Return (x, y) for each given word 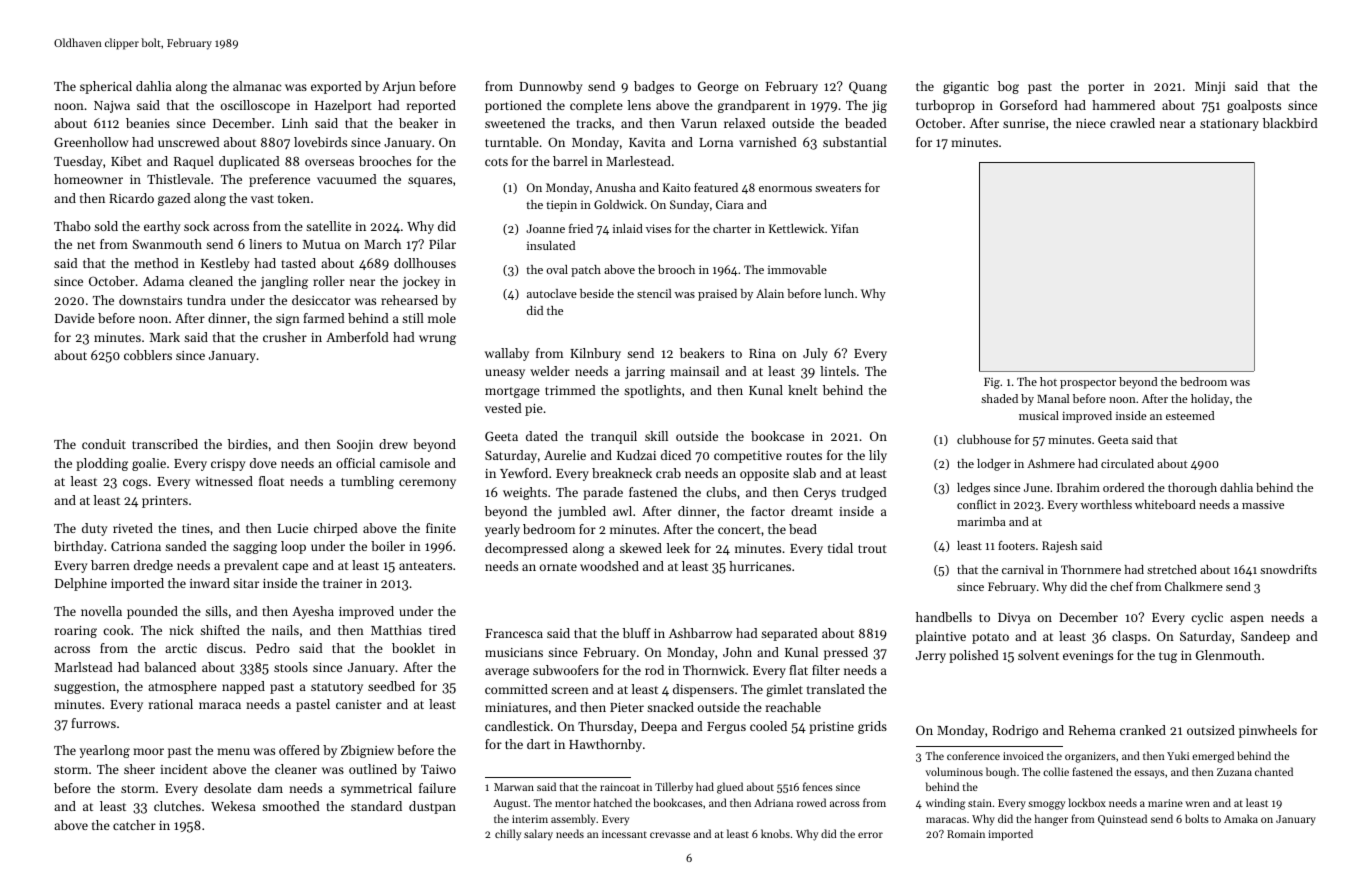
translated (836, 689)
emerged (1213, 757)
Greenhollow (91, 142)
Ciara (730, 204)
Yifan (845, 228)
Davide (75, 318)
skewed (641, 548)
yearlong (105, 751)
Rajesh (1060, 547)
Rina (762, 353)
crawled (1132, 123)
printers (165, 502)
